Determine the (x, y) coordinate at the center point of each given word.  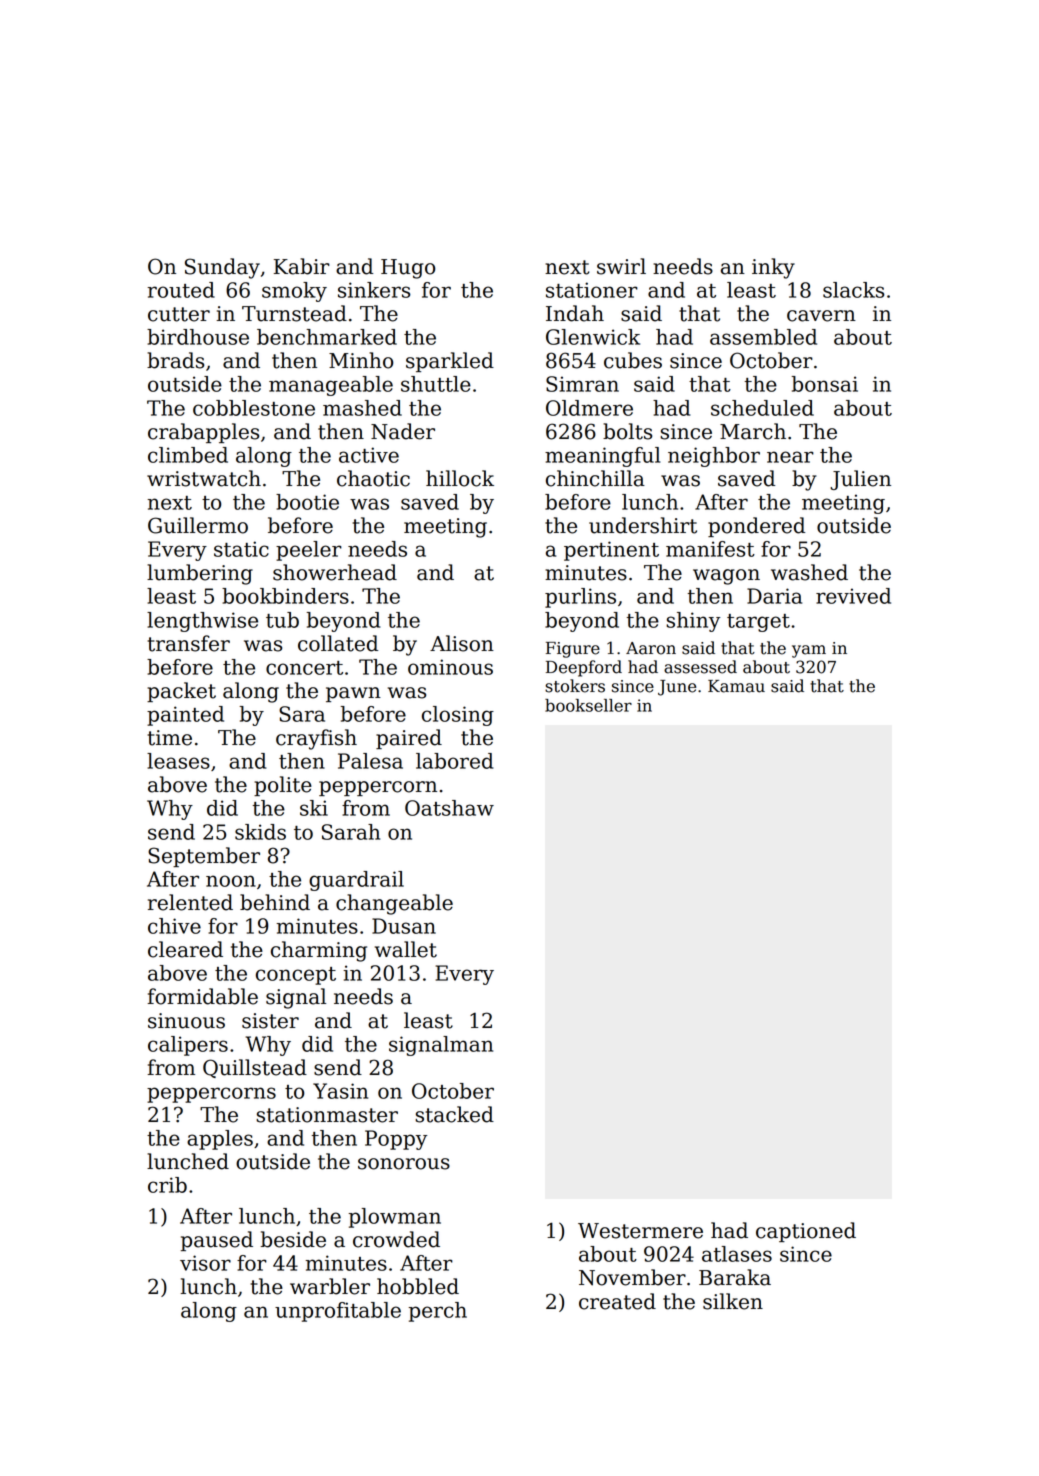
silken (733, 1301)
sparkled (450, 362)
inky (773, 268)
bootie (307, 502)
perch (438, 1312)
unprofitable (338, 1312)
